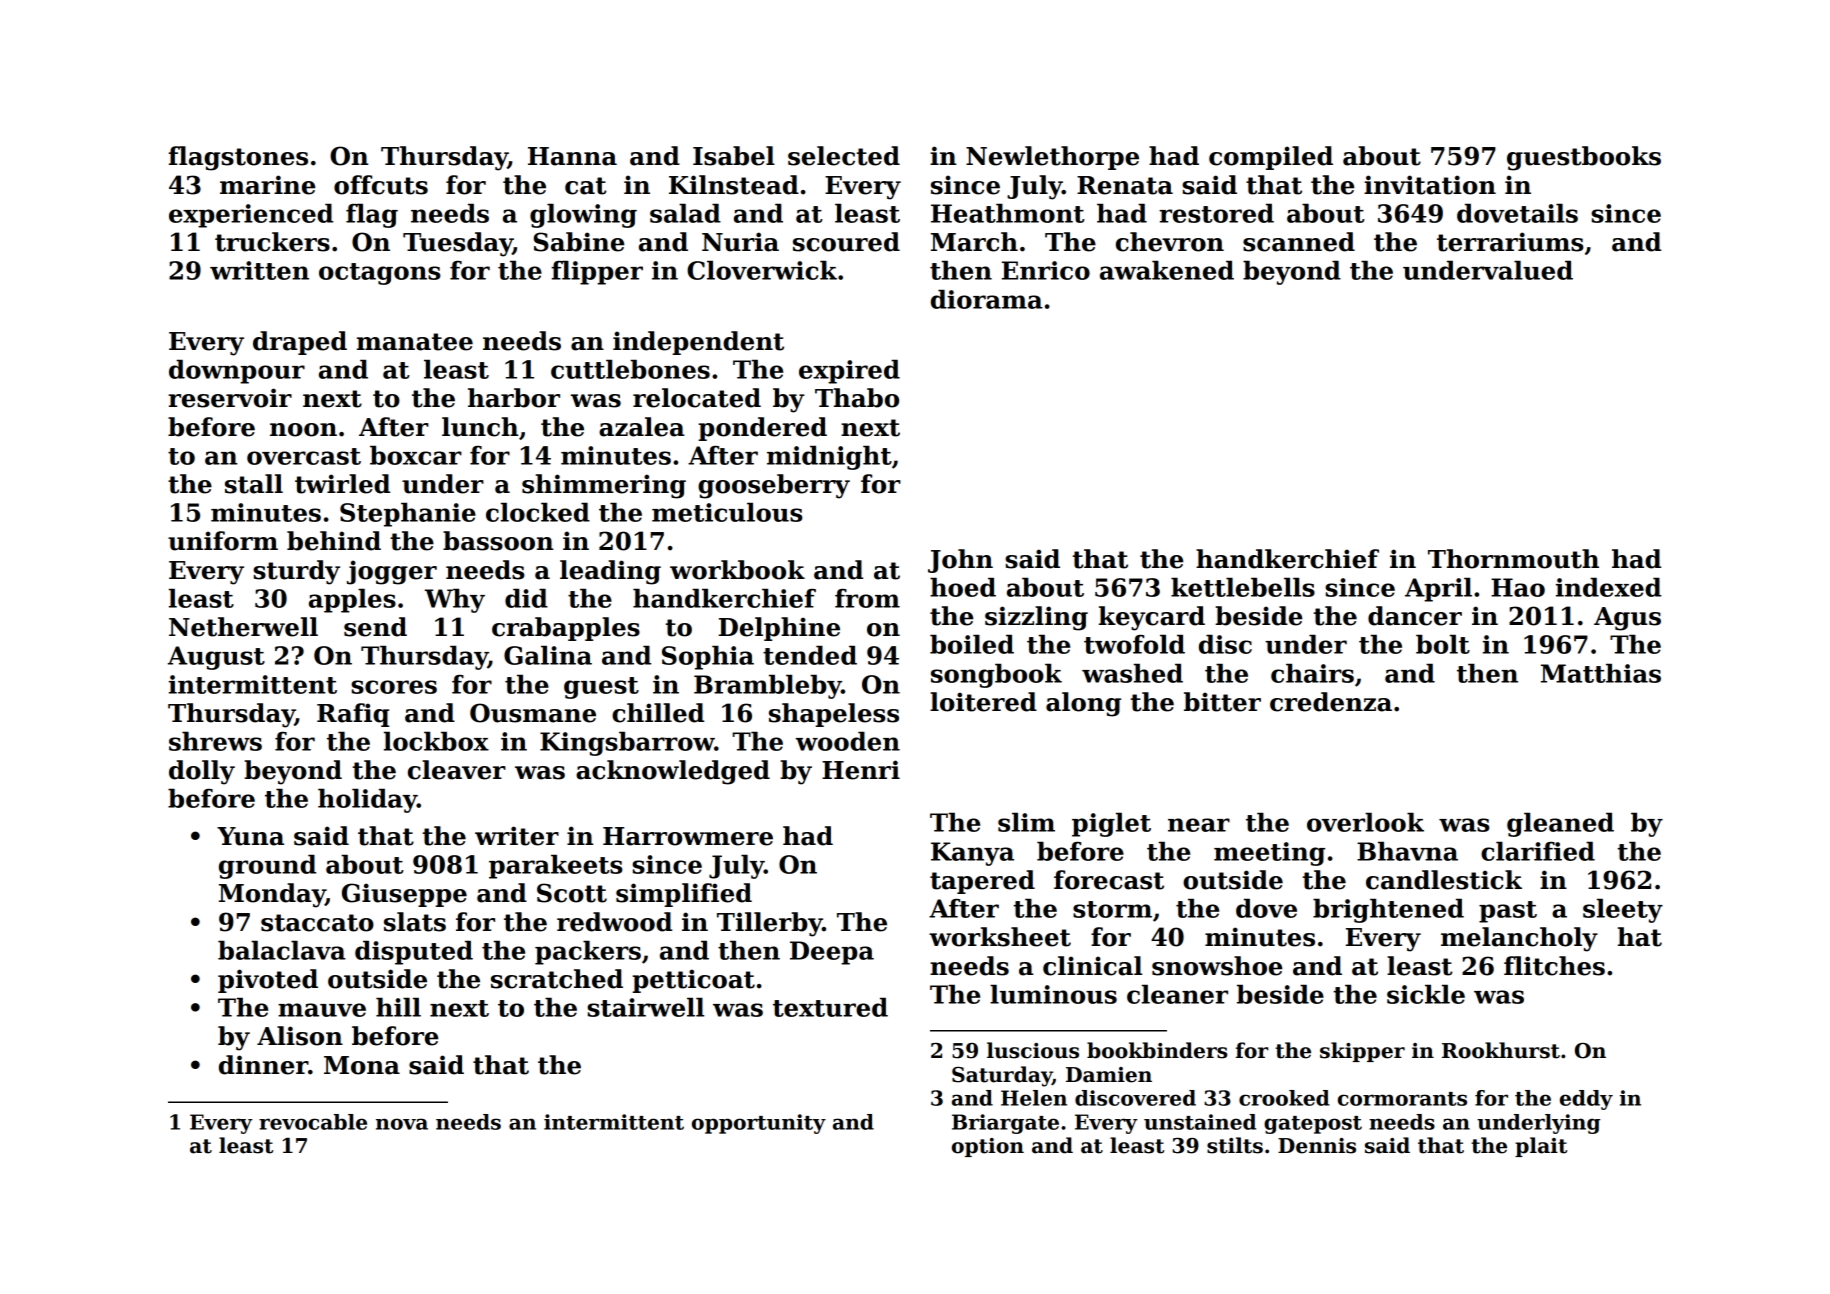 This screenshot has height=1294, width=1830. What do you see at coordinates (342, 484) in the screenshot?
I see `twirled` at bounding box center [342, 484].
